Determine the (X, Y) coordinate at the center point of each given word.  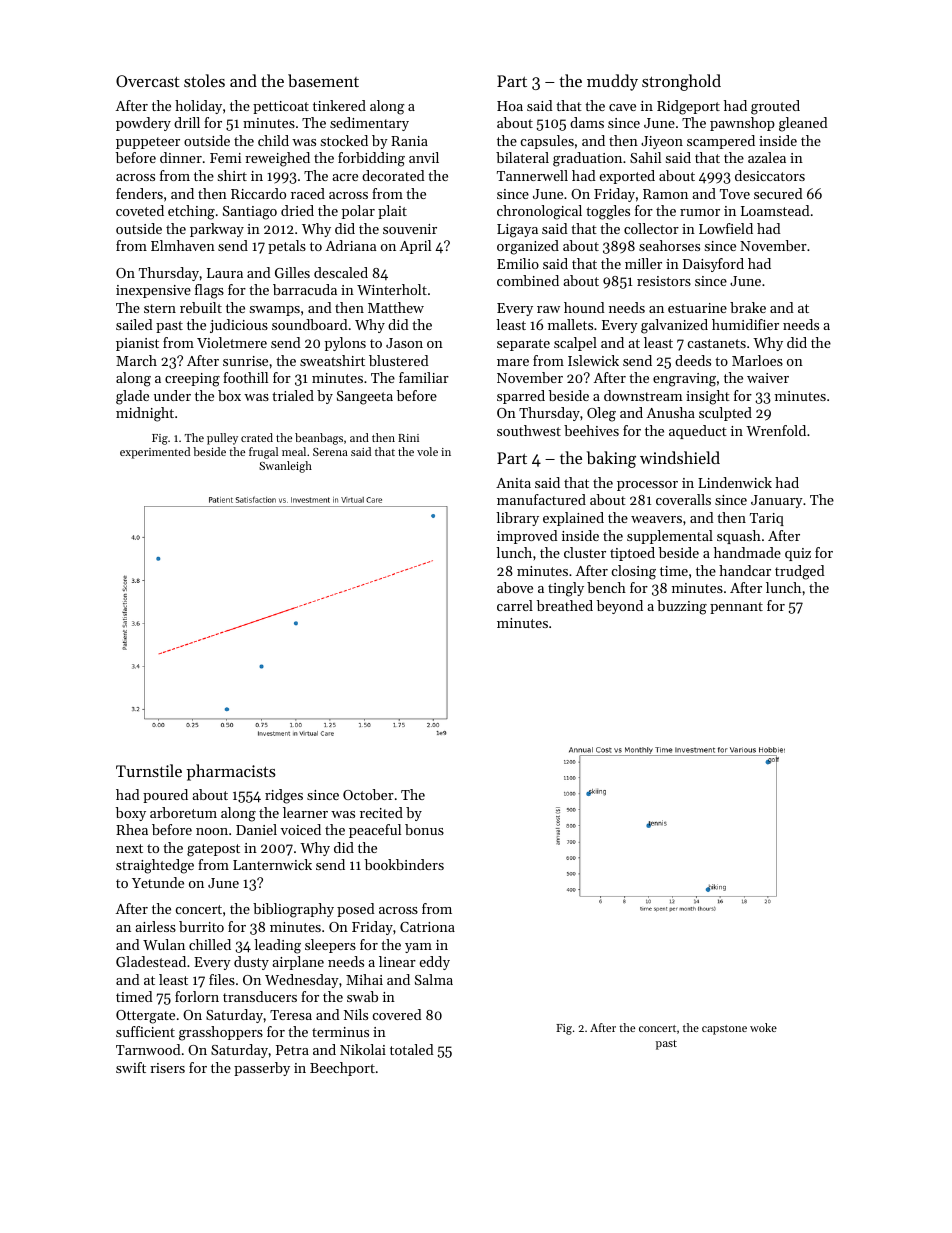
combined (528, 280)
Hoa (510, 106)
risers (167, 1068)
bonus (424, 829)
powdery (143, 124)
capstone (724, 1030)
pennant (736, 608)
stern (160, 308)
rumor (700, 212)
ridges (284, 796)
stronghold (681, 82)
